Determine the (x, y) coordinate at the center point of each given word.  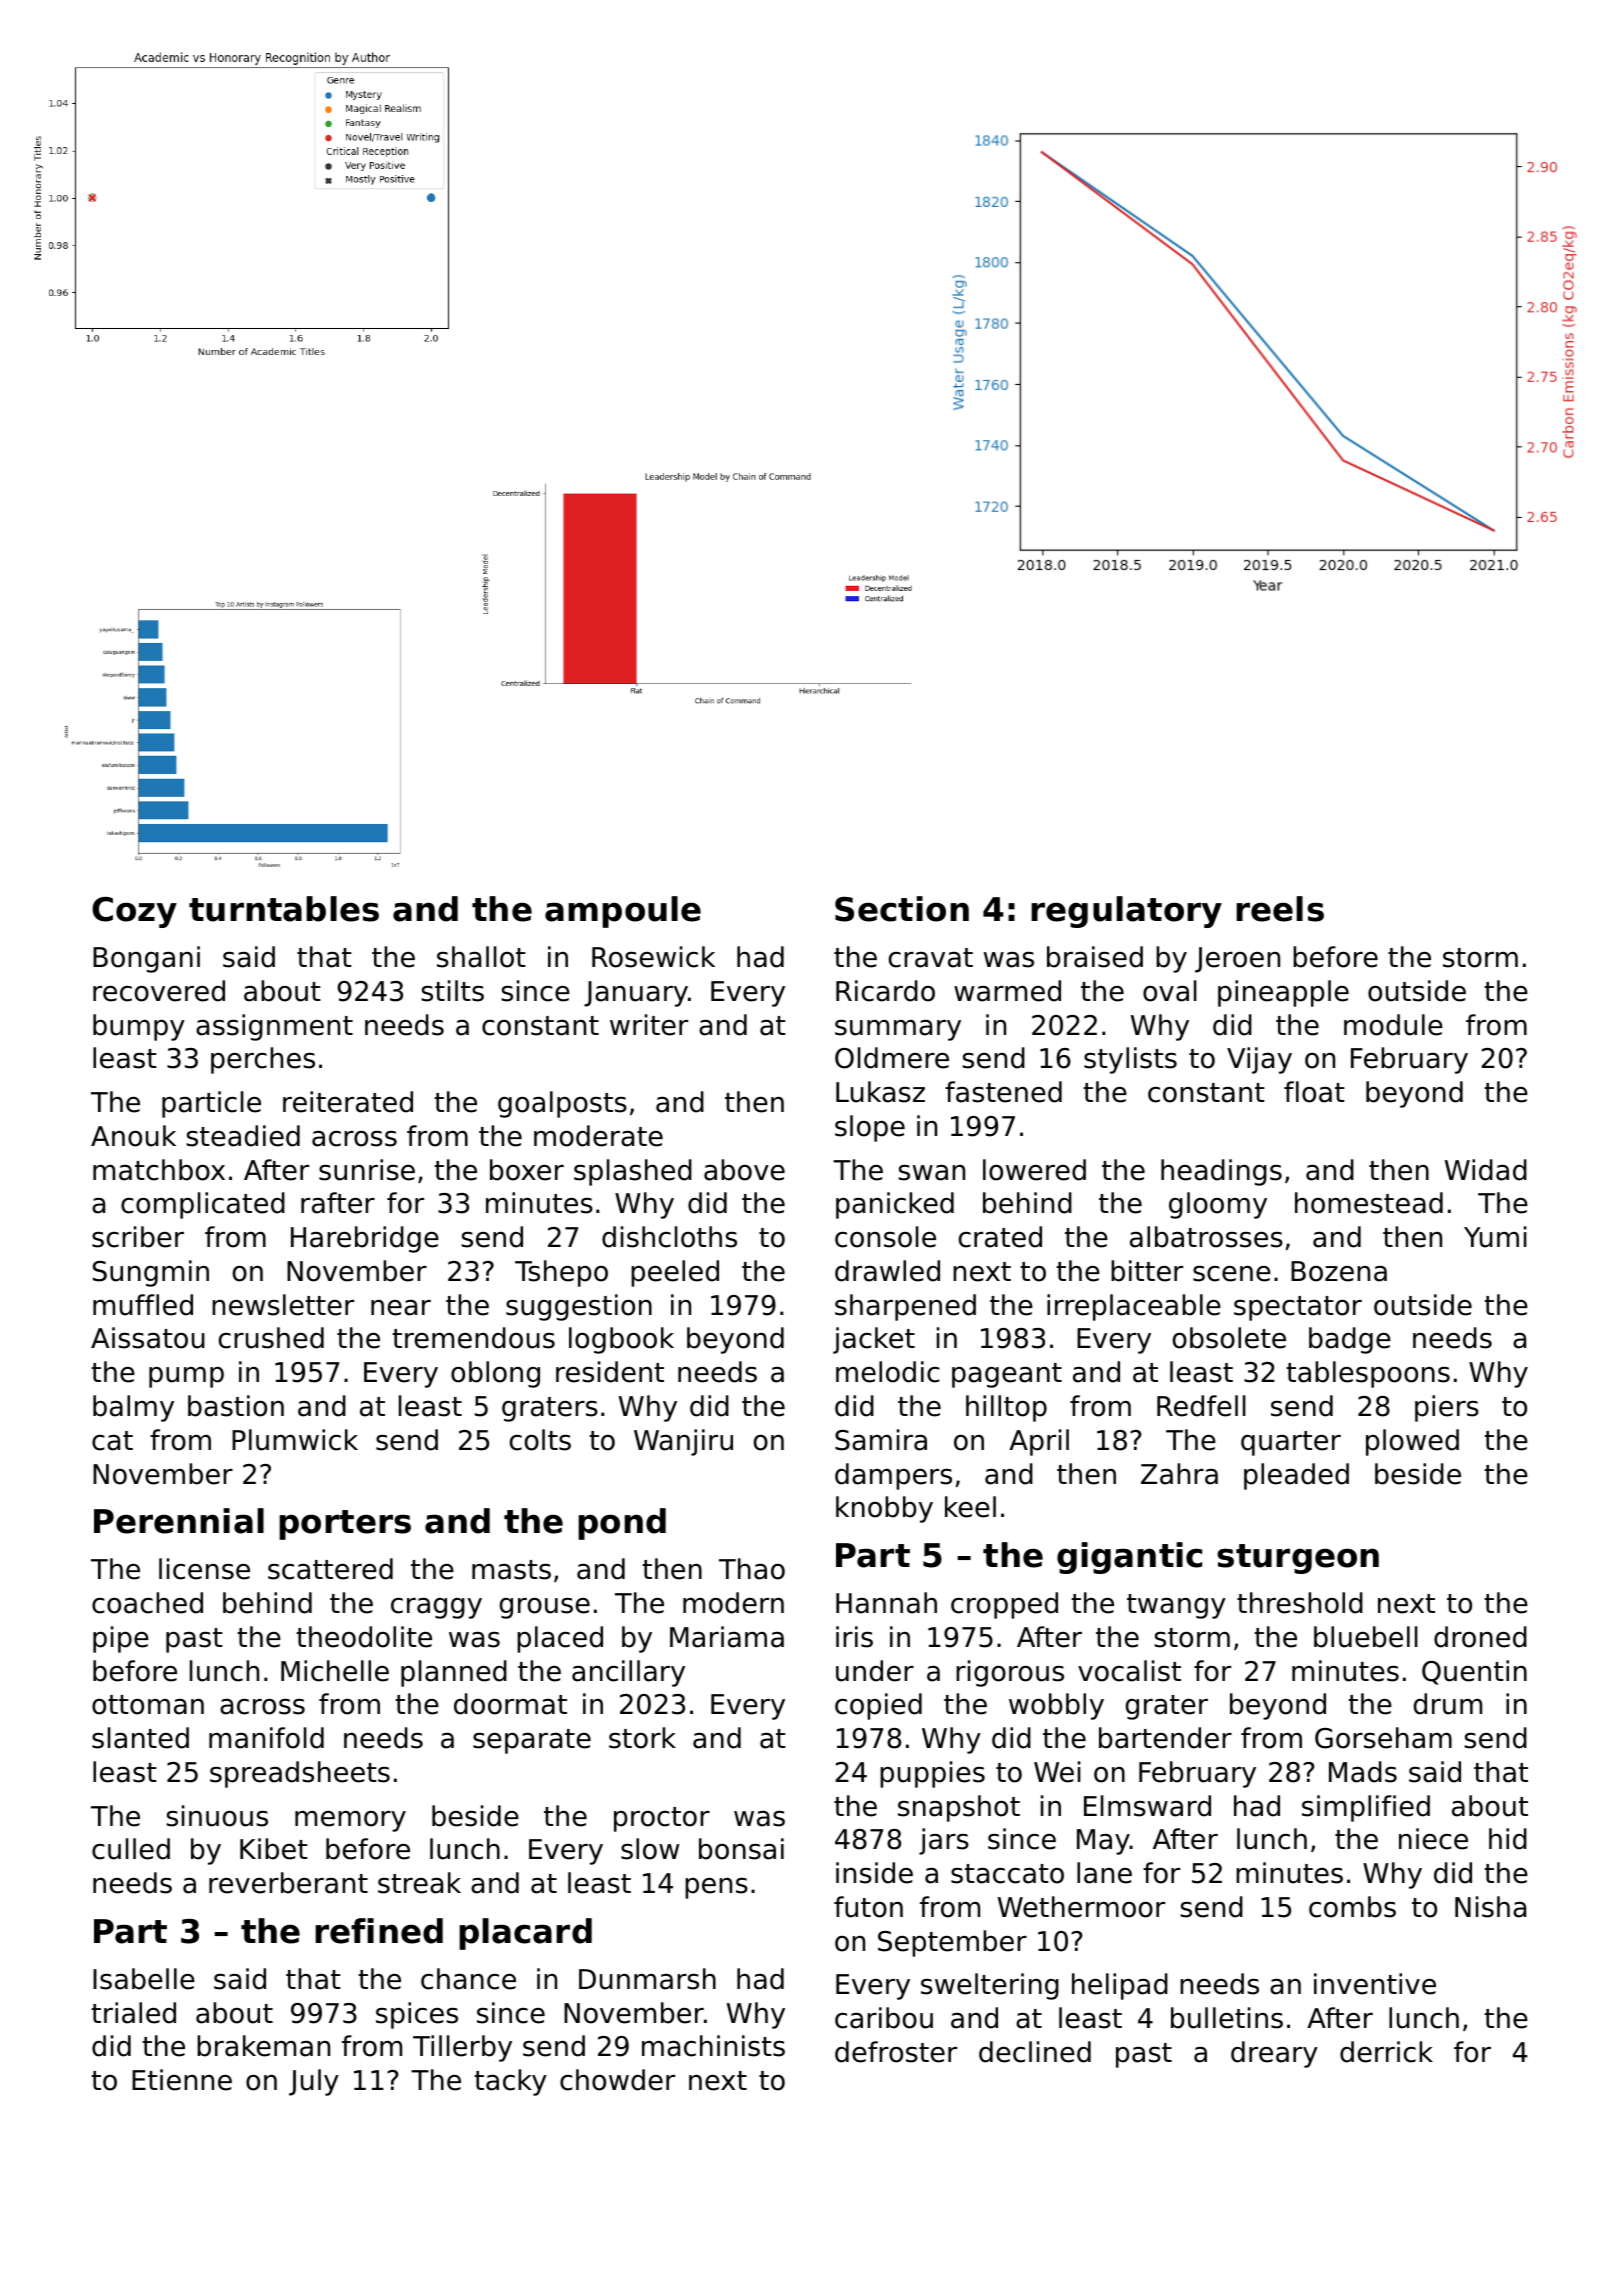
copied (878, 1706)
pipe (121, 1639)
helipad (1120, 1986)
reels (1280, 909)
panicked (895, 1205)
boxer (527, 1170)
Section (902, 909)
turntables (284, 909)
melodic (888, 1372)
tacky (510, 2082)
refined (379, 1931)
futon (868, 1907)
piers (1447, 1408)
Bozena (1339, 1271)
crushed (271, 1338)
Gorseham (1383, 1738)
